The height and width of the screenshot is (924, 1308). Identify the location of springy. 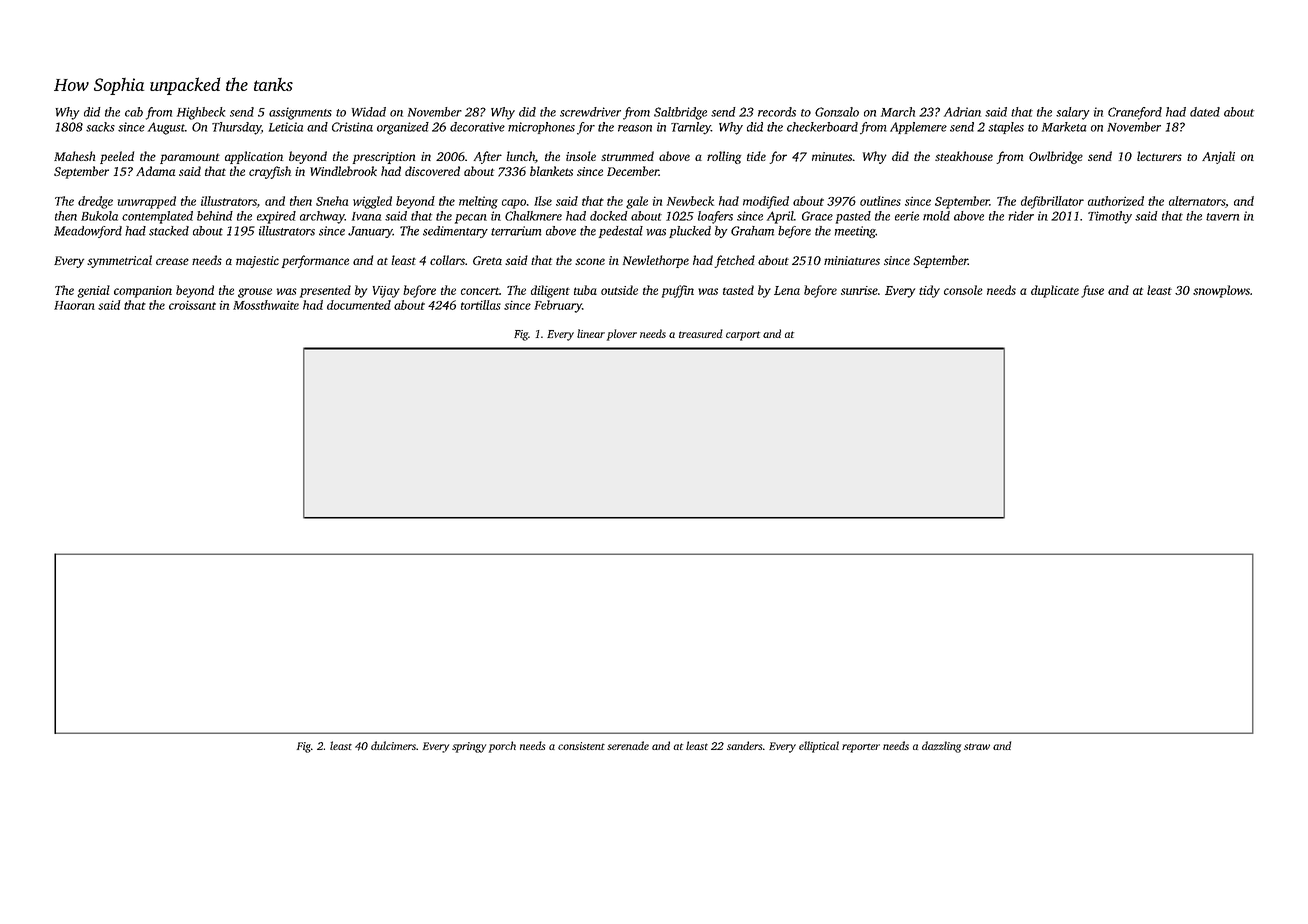
(469, 747).
